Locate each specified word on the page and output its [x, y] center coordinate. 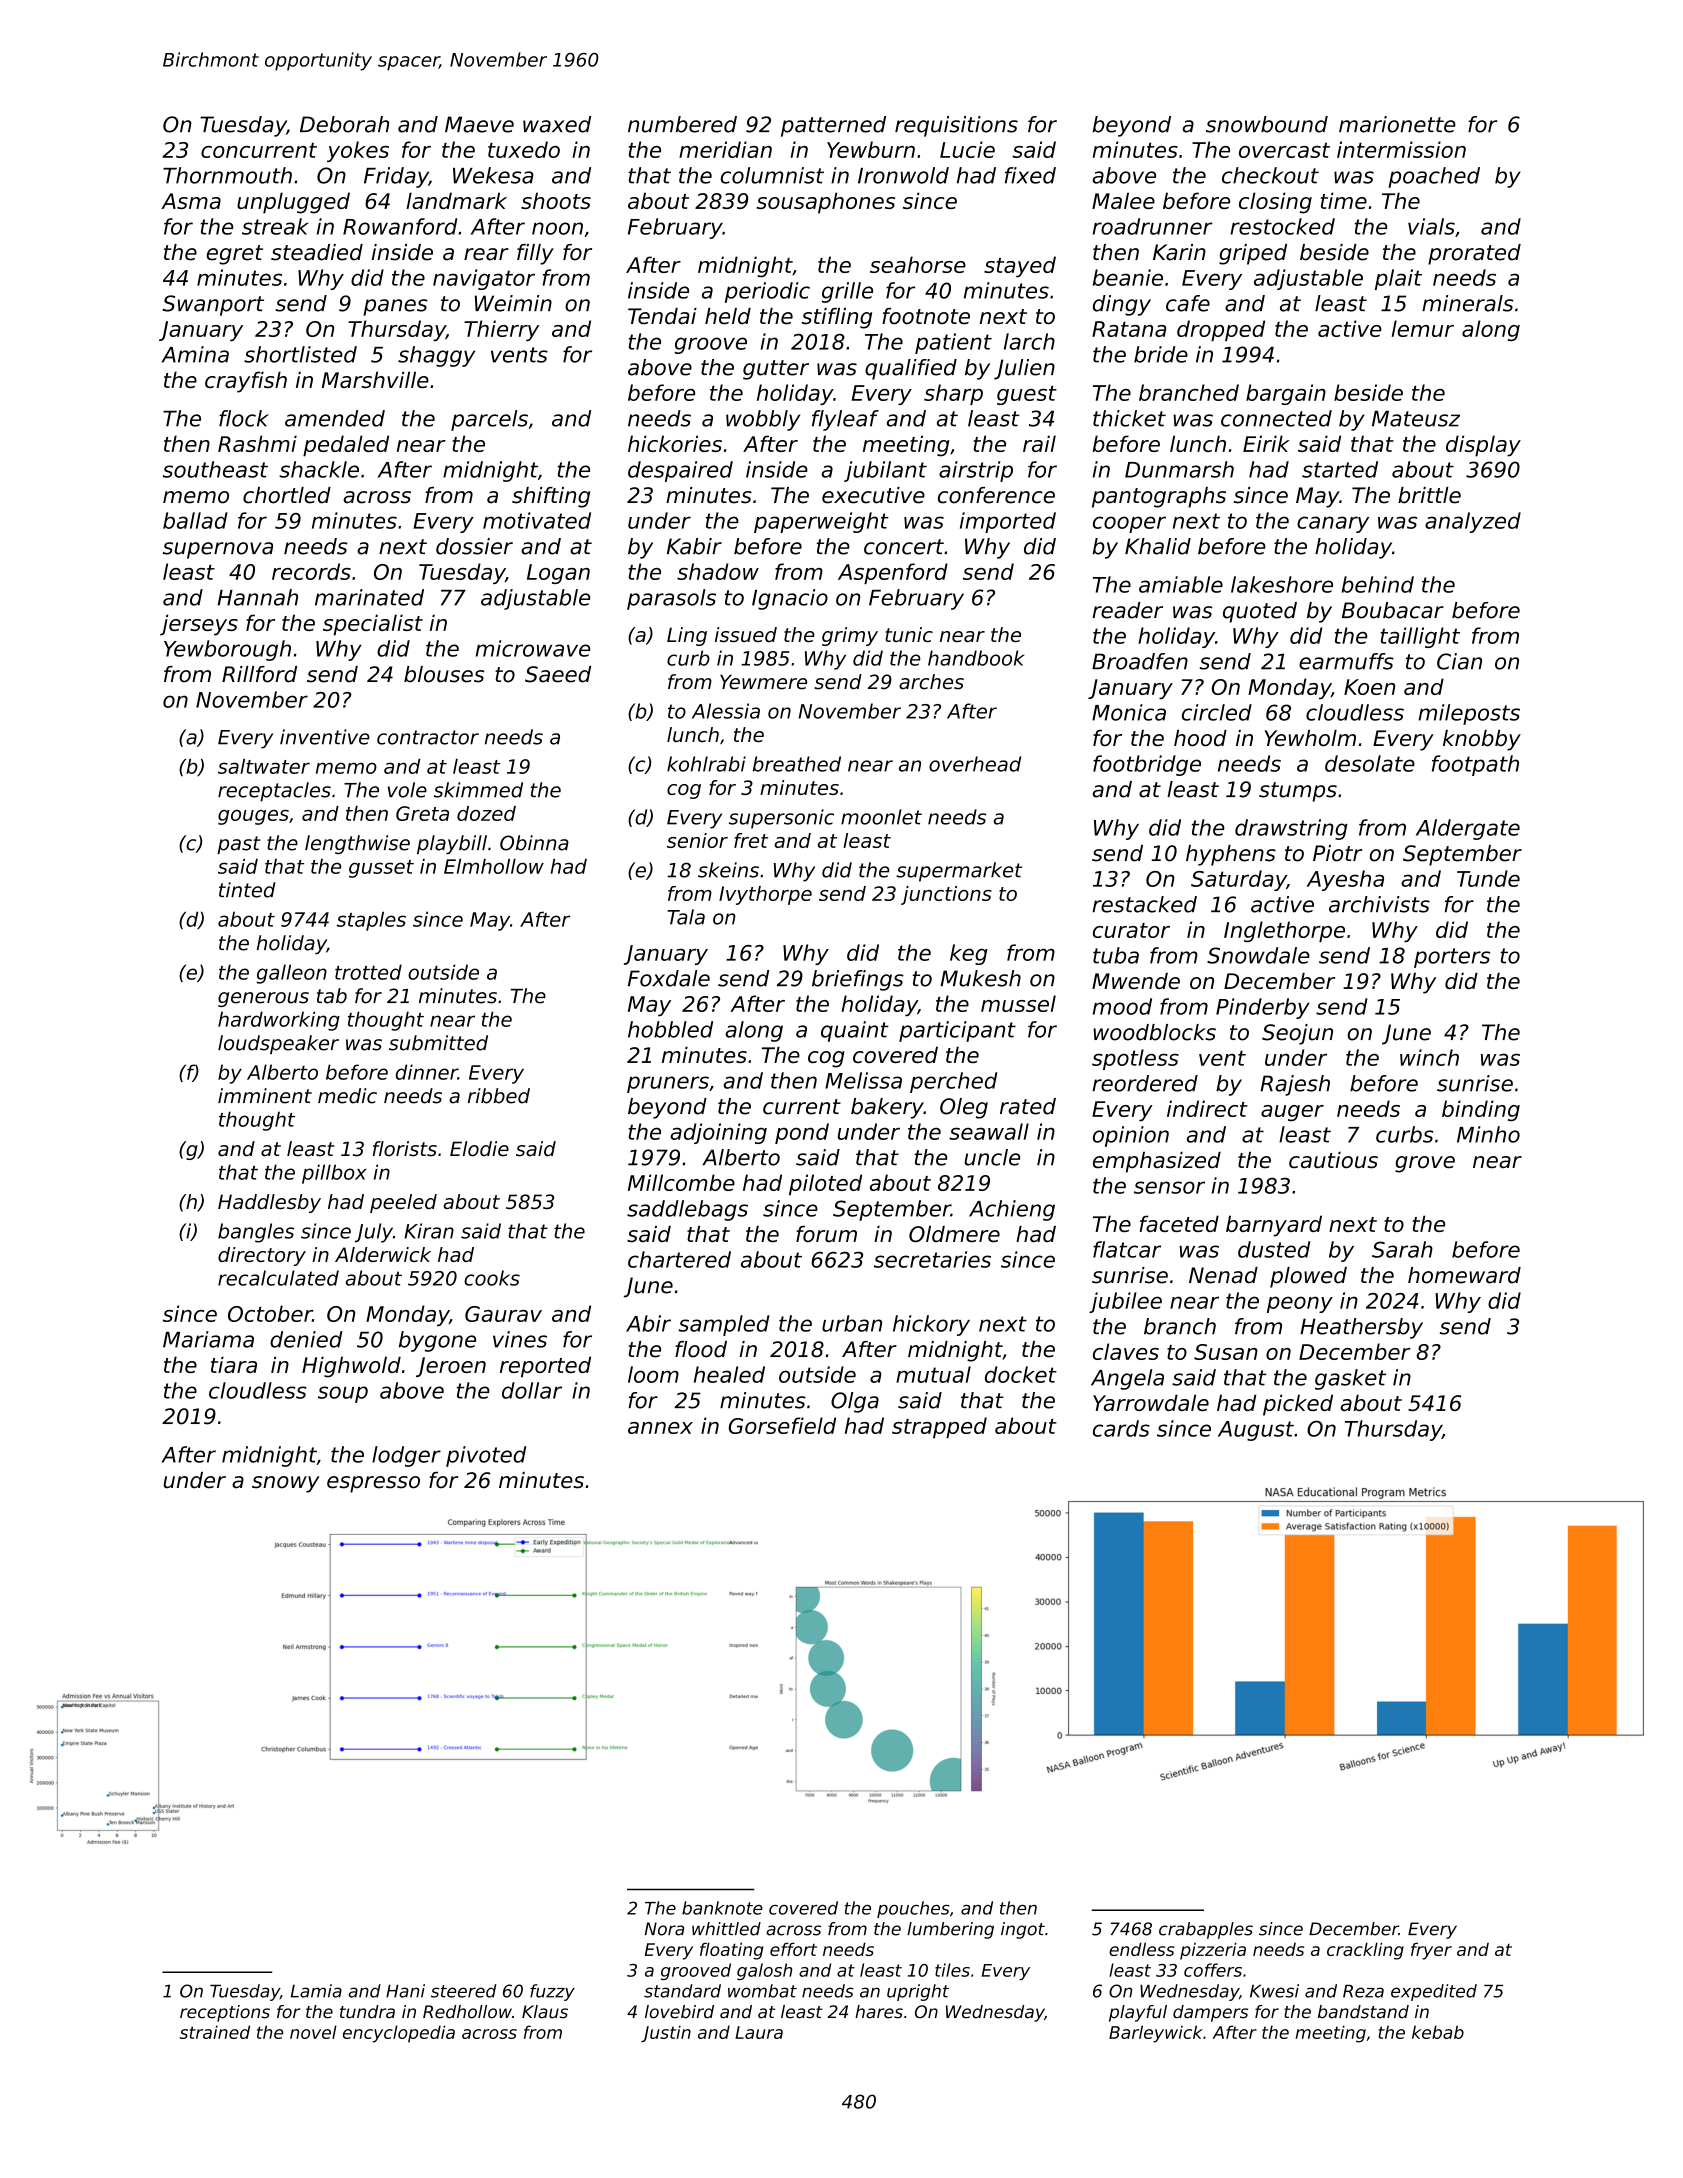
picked [1298, 1405]
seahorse [918, 264]
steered [464, 1991]
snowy [286, 1484]
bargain [1286, 394]
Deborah [344, 124]
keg [969, 954]
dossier [474, 546]
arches [931, 682]
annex [660, 1428]
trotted [368, 972]
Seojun [1297, 1034]
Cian [1459, 661]
